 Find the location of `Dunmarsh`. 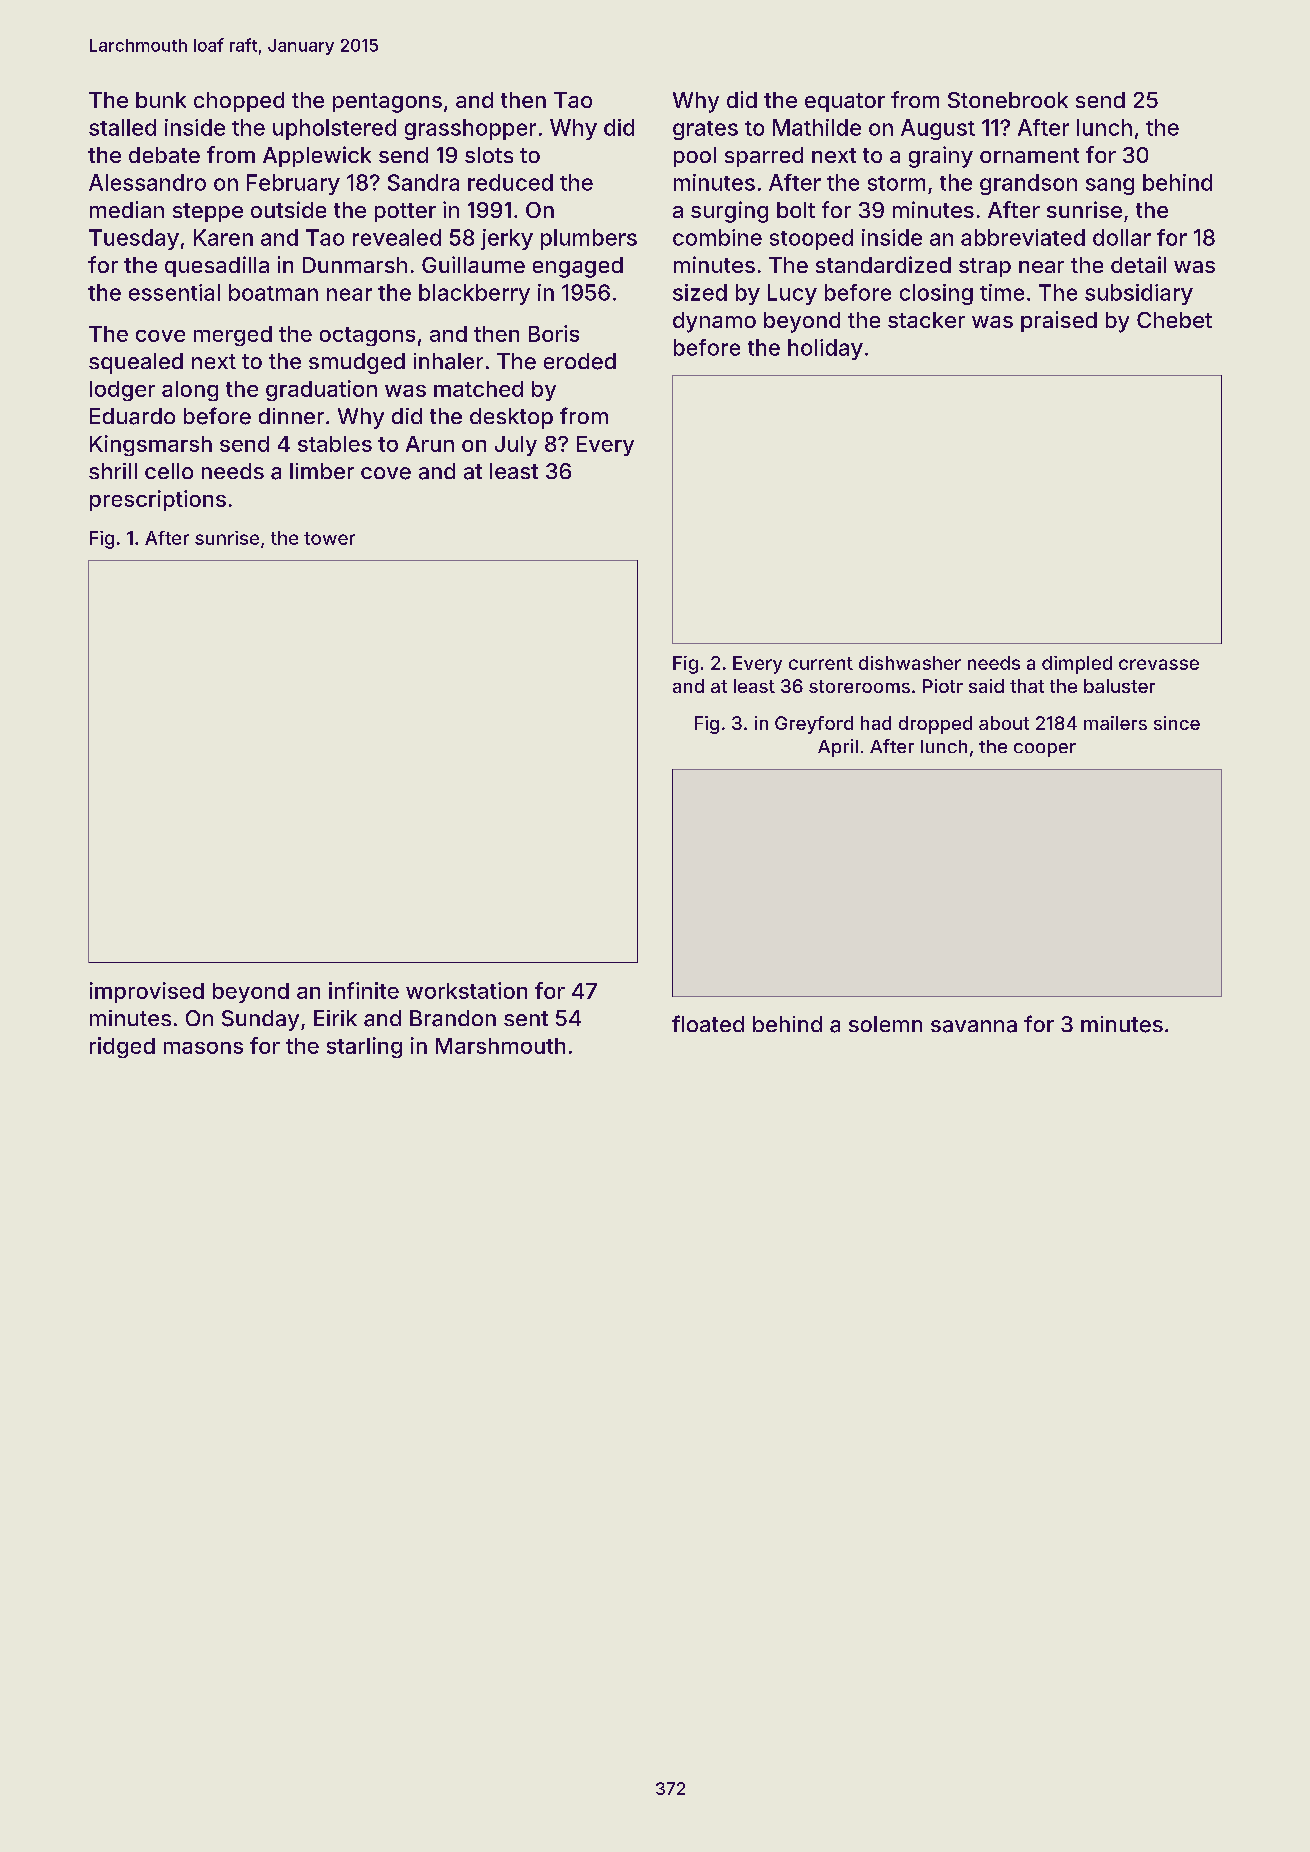

Dunmarsh is located at coordinates (355, 265).
